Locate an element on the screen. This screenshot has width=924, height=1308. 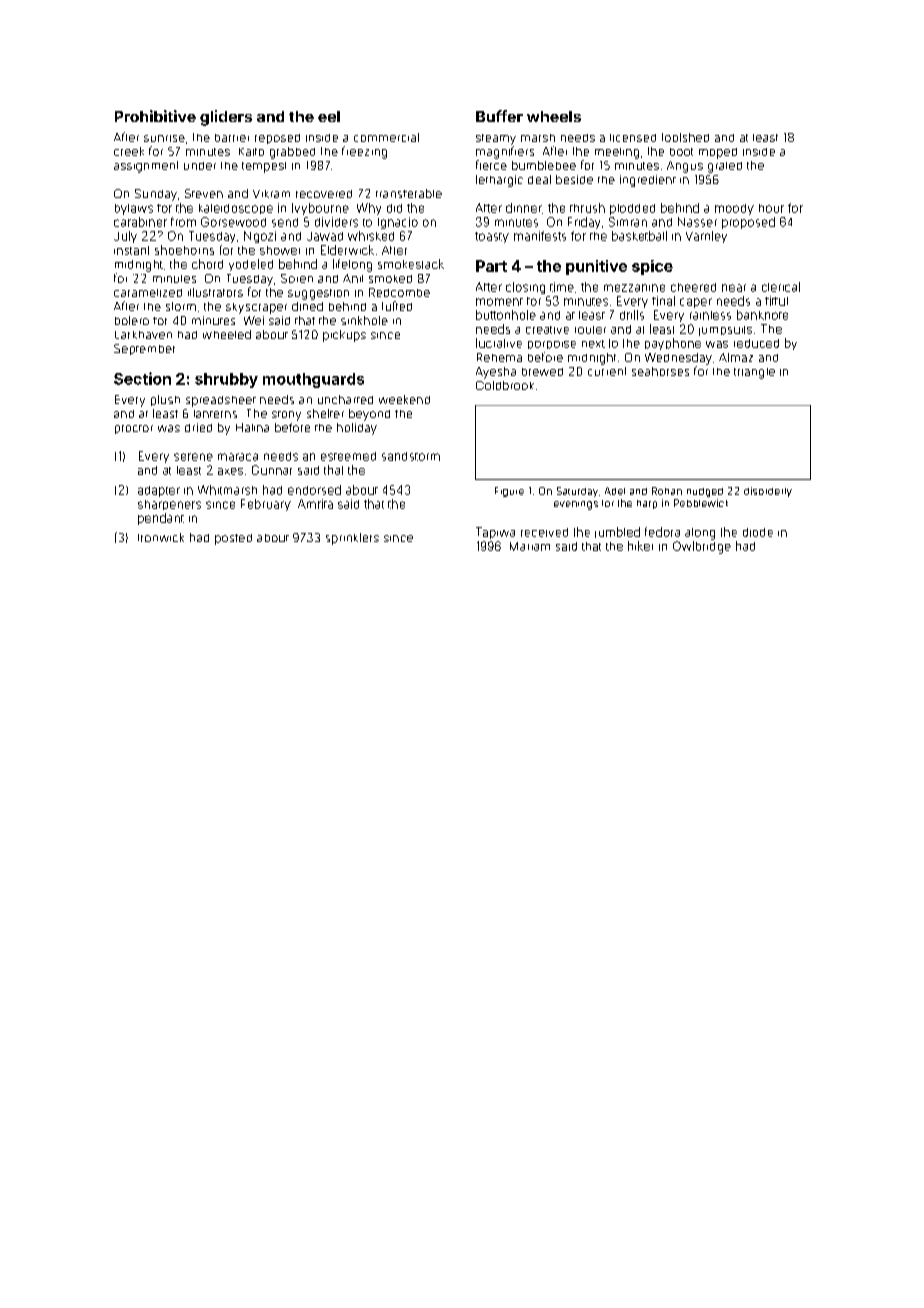
Ironwick is located at coordinates (161, 537).
